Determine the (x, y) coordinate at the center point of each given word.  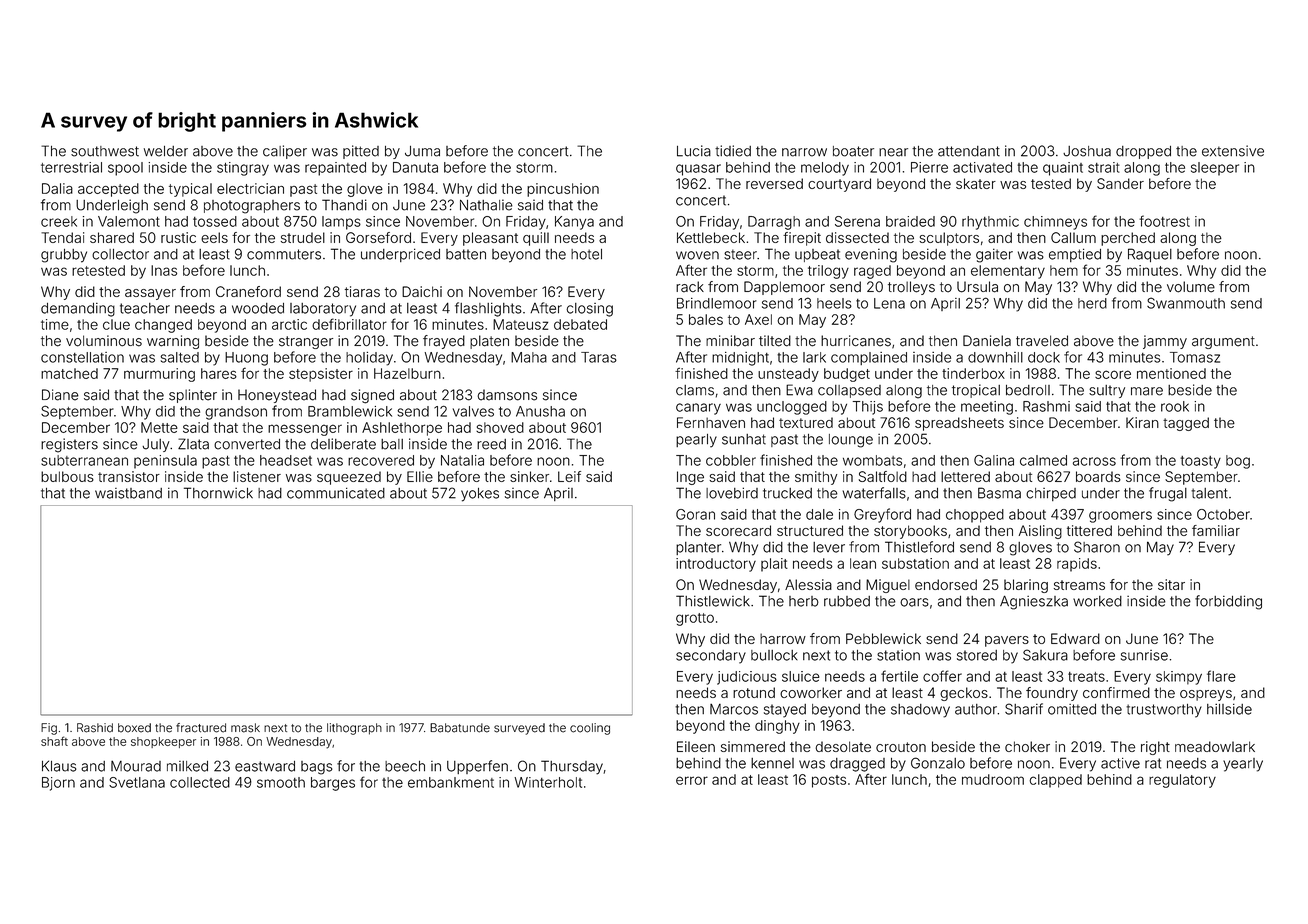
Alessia (808, 584)
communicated (336, 493)
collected (200, 782)
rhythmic (990, 223)
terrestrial (71, 167)
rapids (1077, 565)
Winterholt (548, 782)
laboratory (323, 310)
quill (536, 239)
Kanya (574, 223)
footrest (1164, 221)
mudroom (993, 779)
